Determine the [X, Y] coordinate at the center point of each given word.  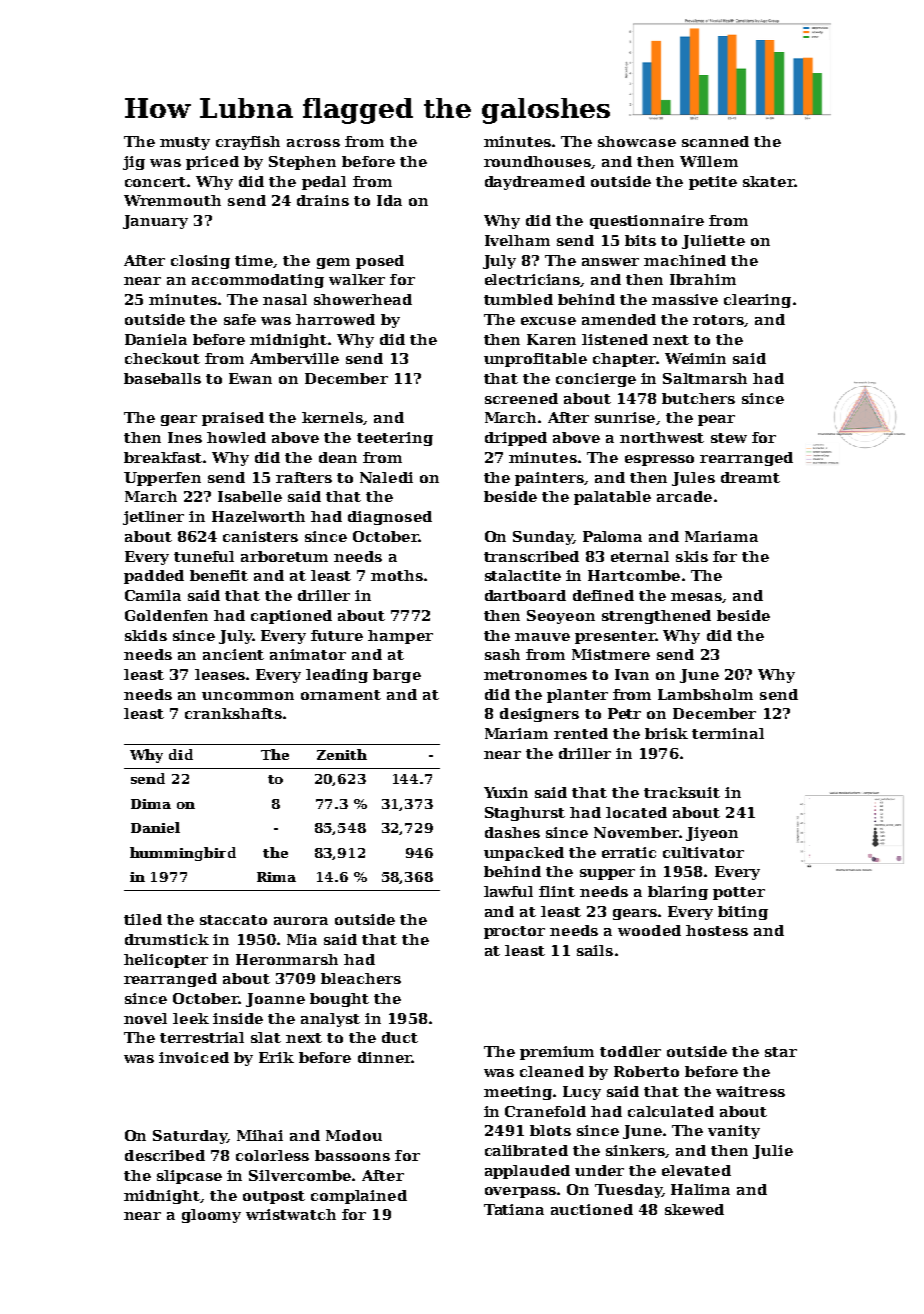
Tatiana [514, 1209]
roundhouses [537, 161]
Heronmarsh [287, 959]
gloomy [211, 1216]
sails [595, 950]
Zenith [342, 754]
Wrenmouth [172, 200]
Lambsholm [705, 694]
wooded [649, 930]
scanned [715, 141]
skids [146, 635]
